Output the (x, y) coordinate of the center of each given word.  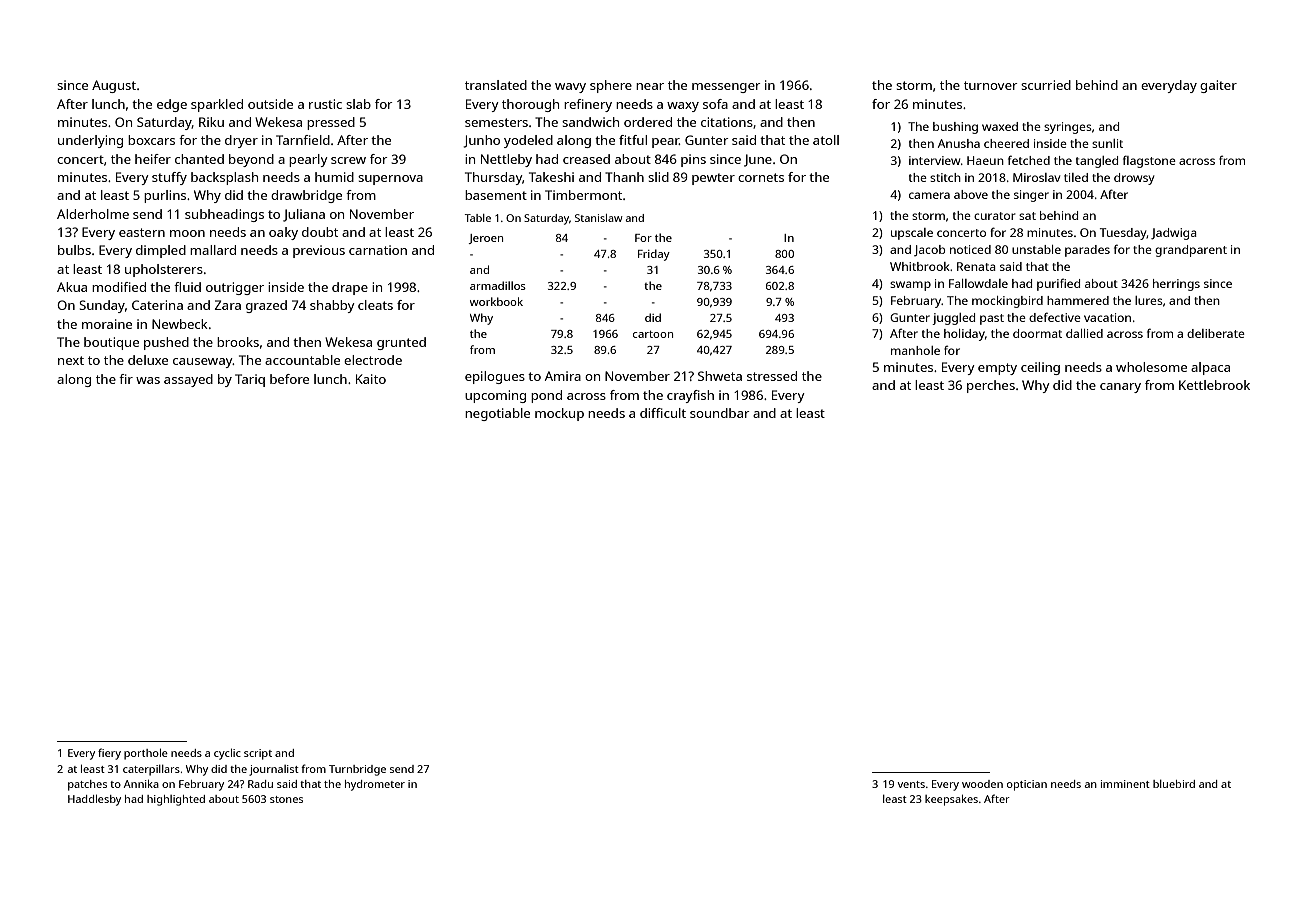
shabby (332, 306)
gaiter (1218, 86)
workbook (496, 301)
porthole (146, 754)
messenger (726, 88)
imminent (1125, 784)
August (114, 86)
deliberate (1216, 333)
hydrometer (375, 785)
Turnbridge (357, 770)
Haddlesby (94, 800)
